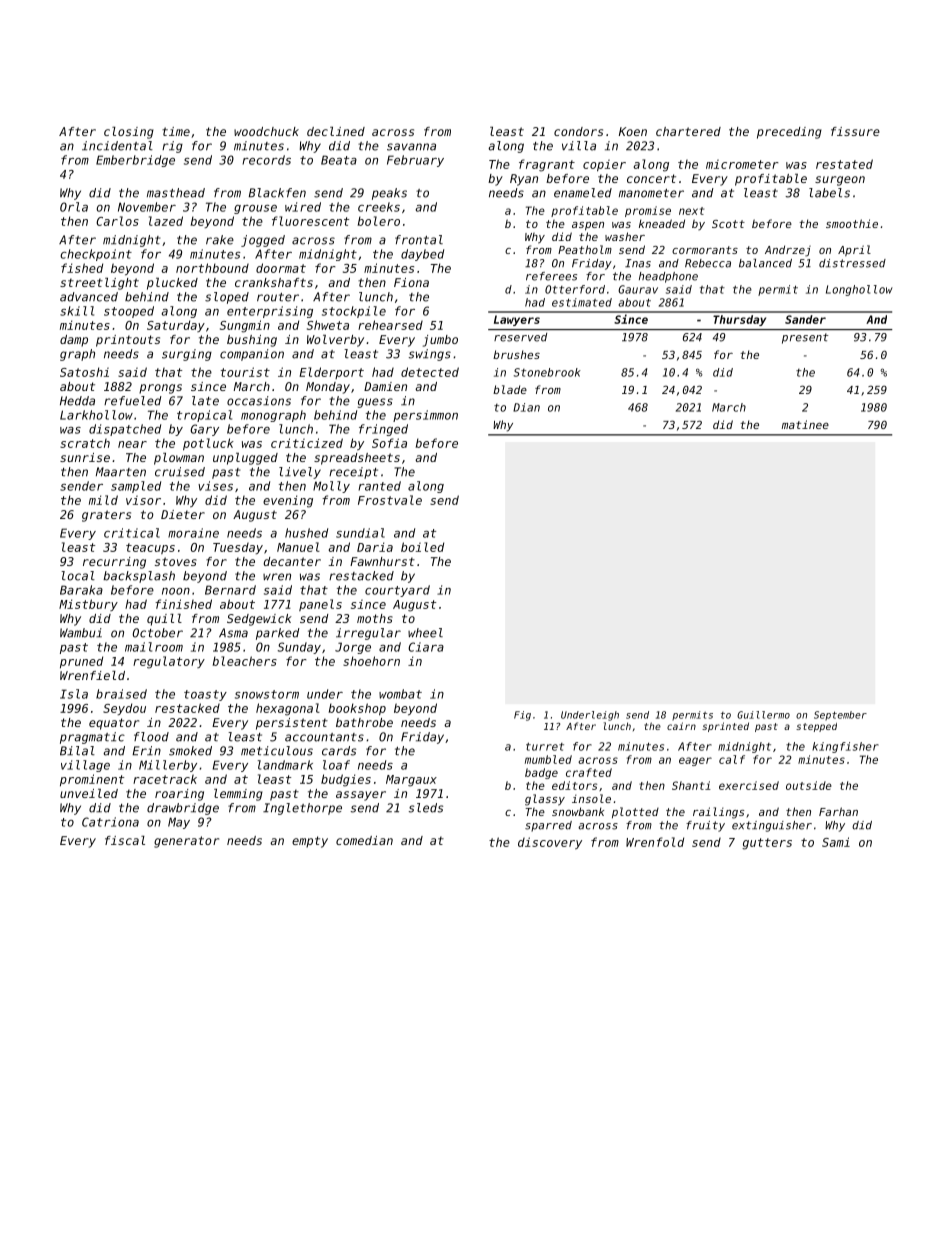  Describe the element at coordinates (852, 223) in the screenshot. I see `smoothie` at that location.
